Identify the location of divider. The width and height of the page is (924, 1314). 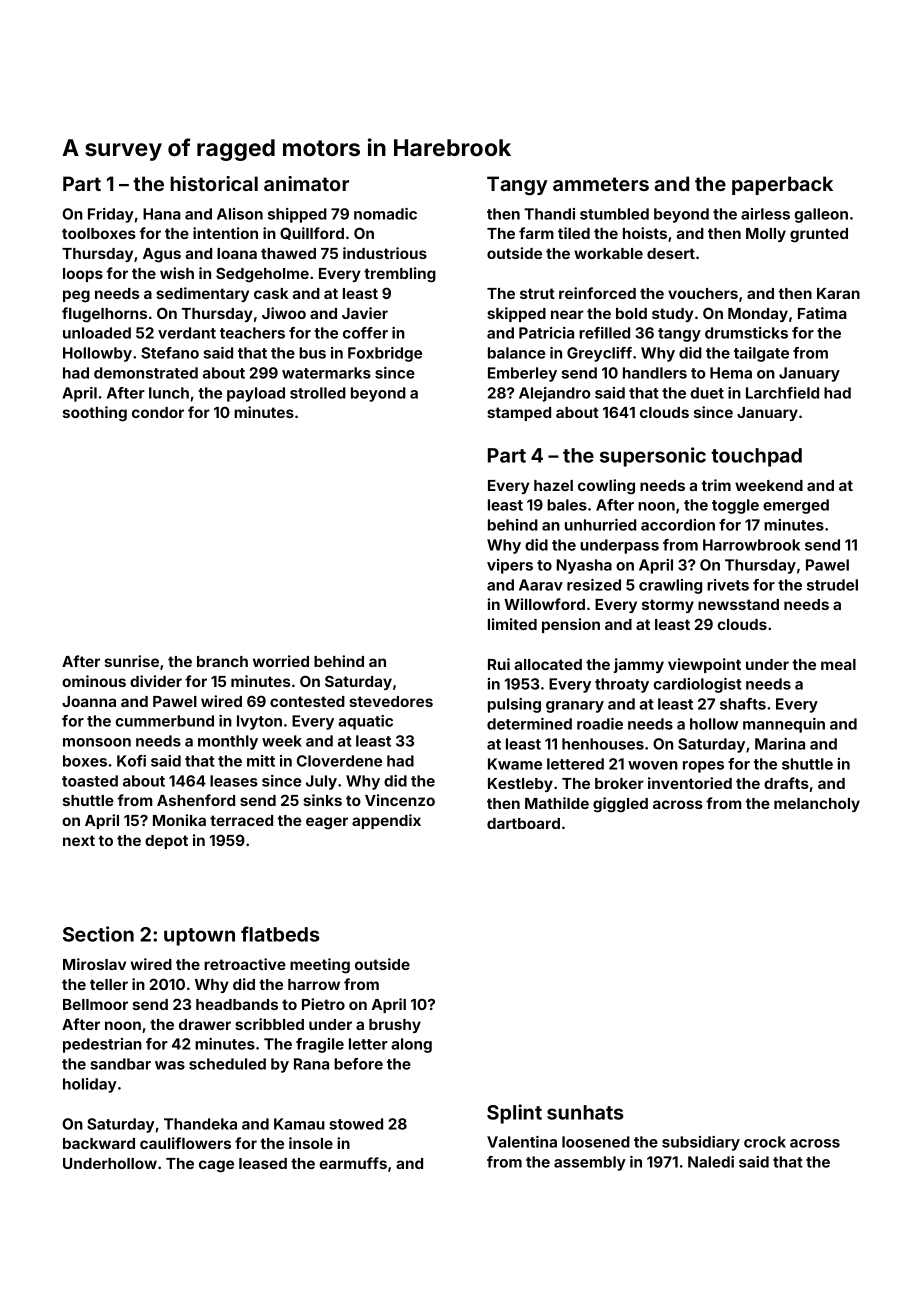
(156, 681).
